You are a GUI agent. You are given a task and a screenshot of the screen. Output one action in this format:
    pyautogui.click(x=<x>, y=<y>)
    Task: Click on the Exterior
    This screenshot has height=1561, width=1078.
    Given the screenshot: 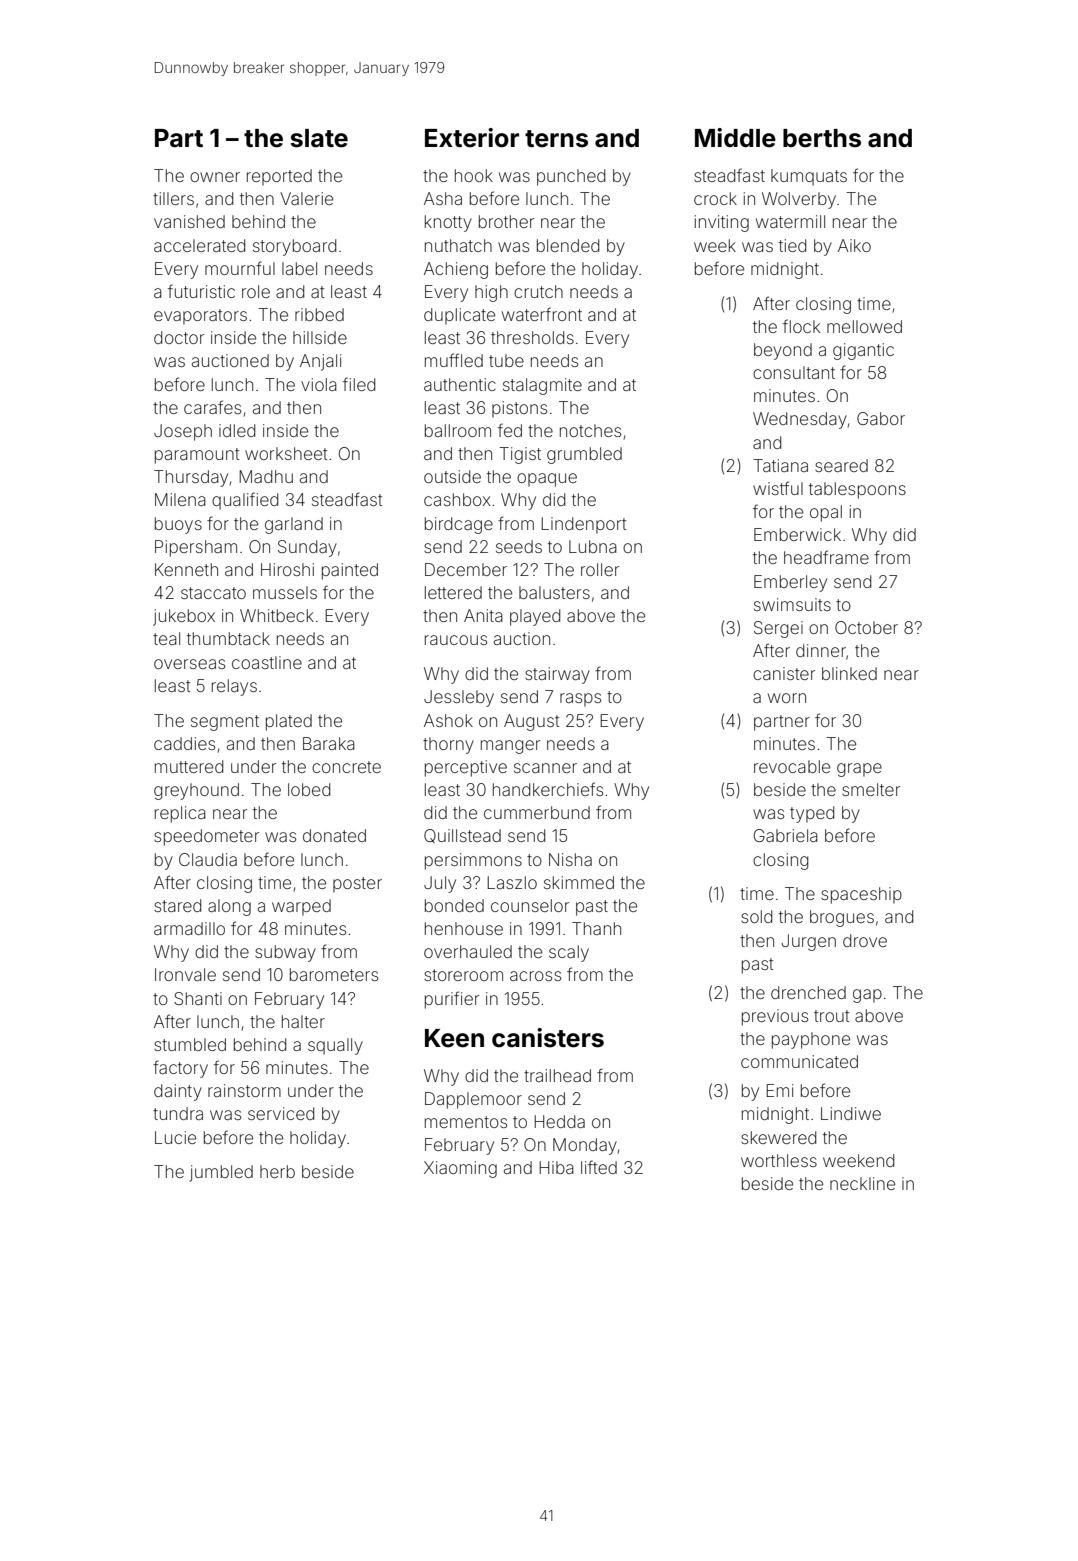 What is the action you would take?
    pyautogui.click(x=472, y=138)
